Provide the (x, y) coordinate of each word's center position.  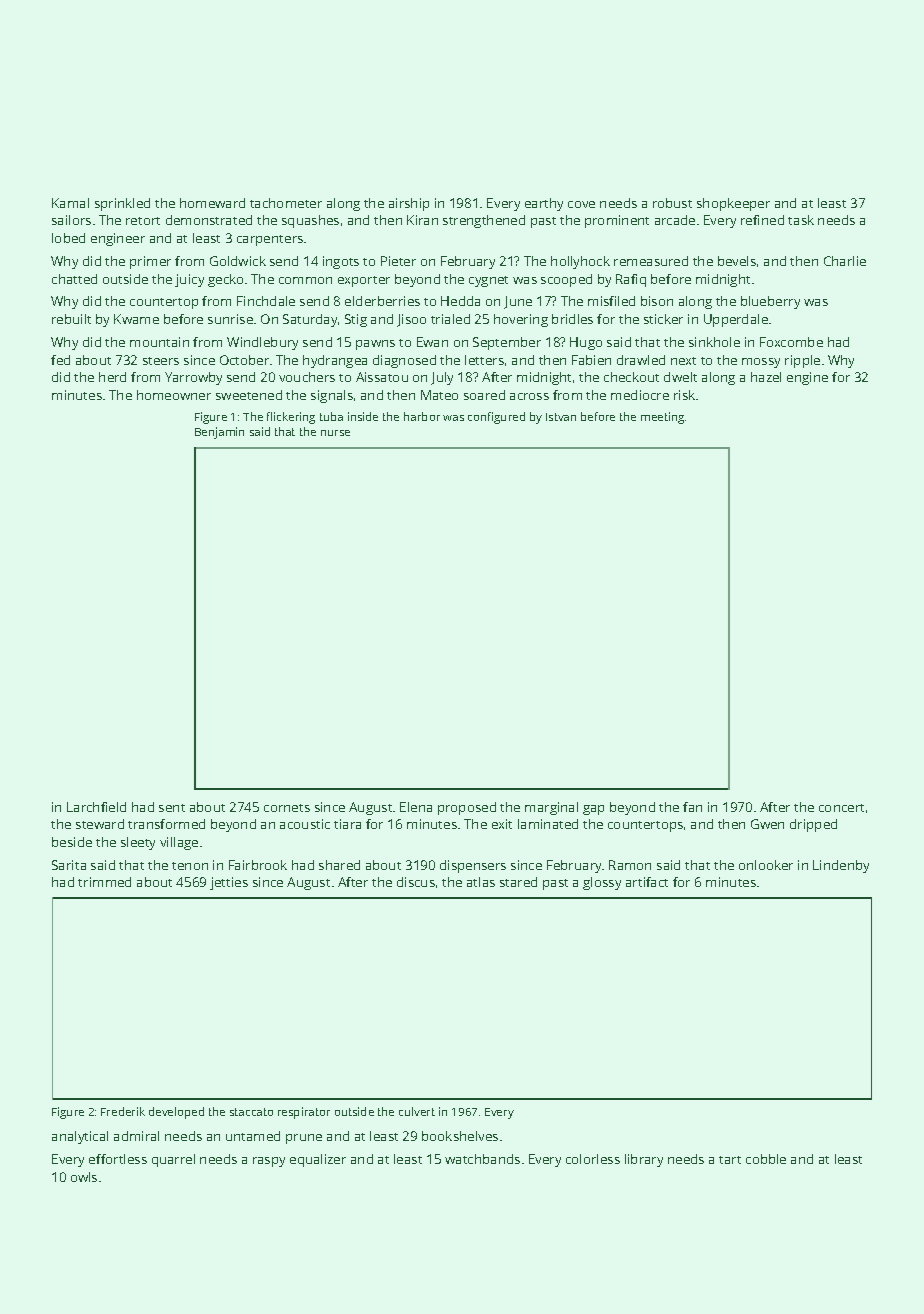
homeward (212, 203)
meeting (662, 418)
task (801, 220)
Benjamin (219, 433)
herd (112, 377)
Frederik (123, 1111)
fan (692, 807)
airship (409, 204)
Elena (416, 807)
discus (416, 882)
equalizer (318, 1160)
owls (84, 1177)
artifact (647, 882)
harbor (422, 416)
